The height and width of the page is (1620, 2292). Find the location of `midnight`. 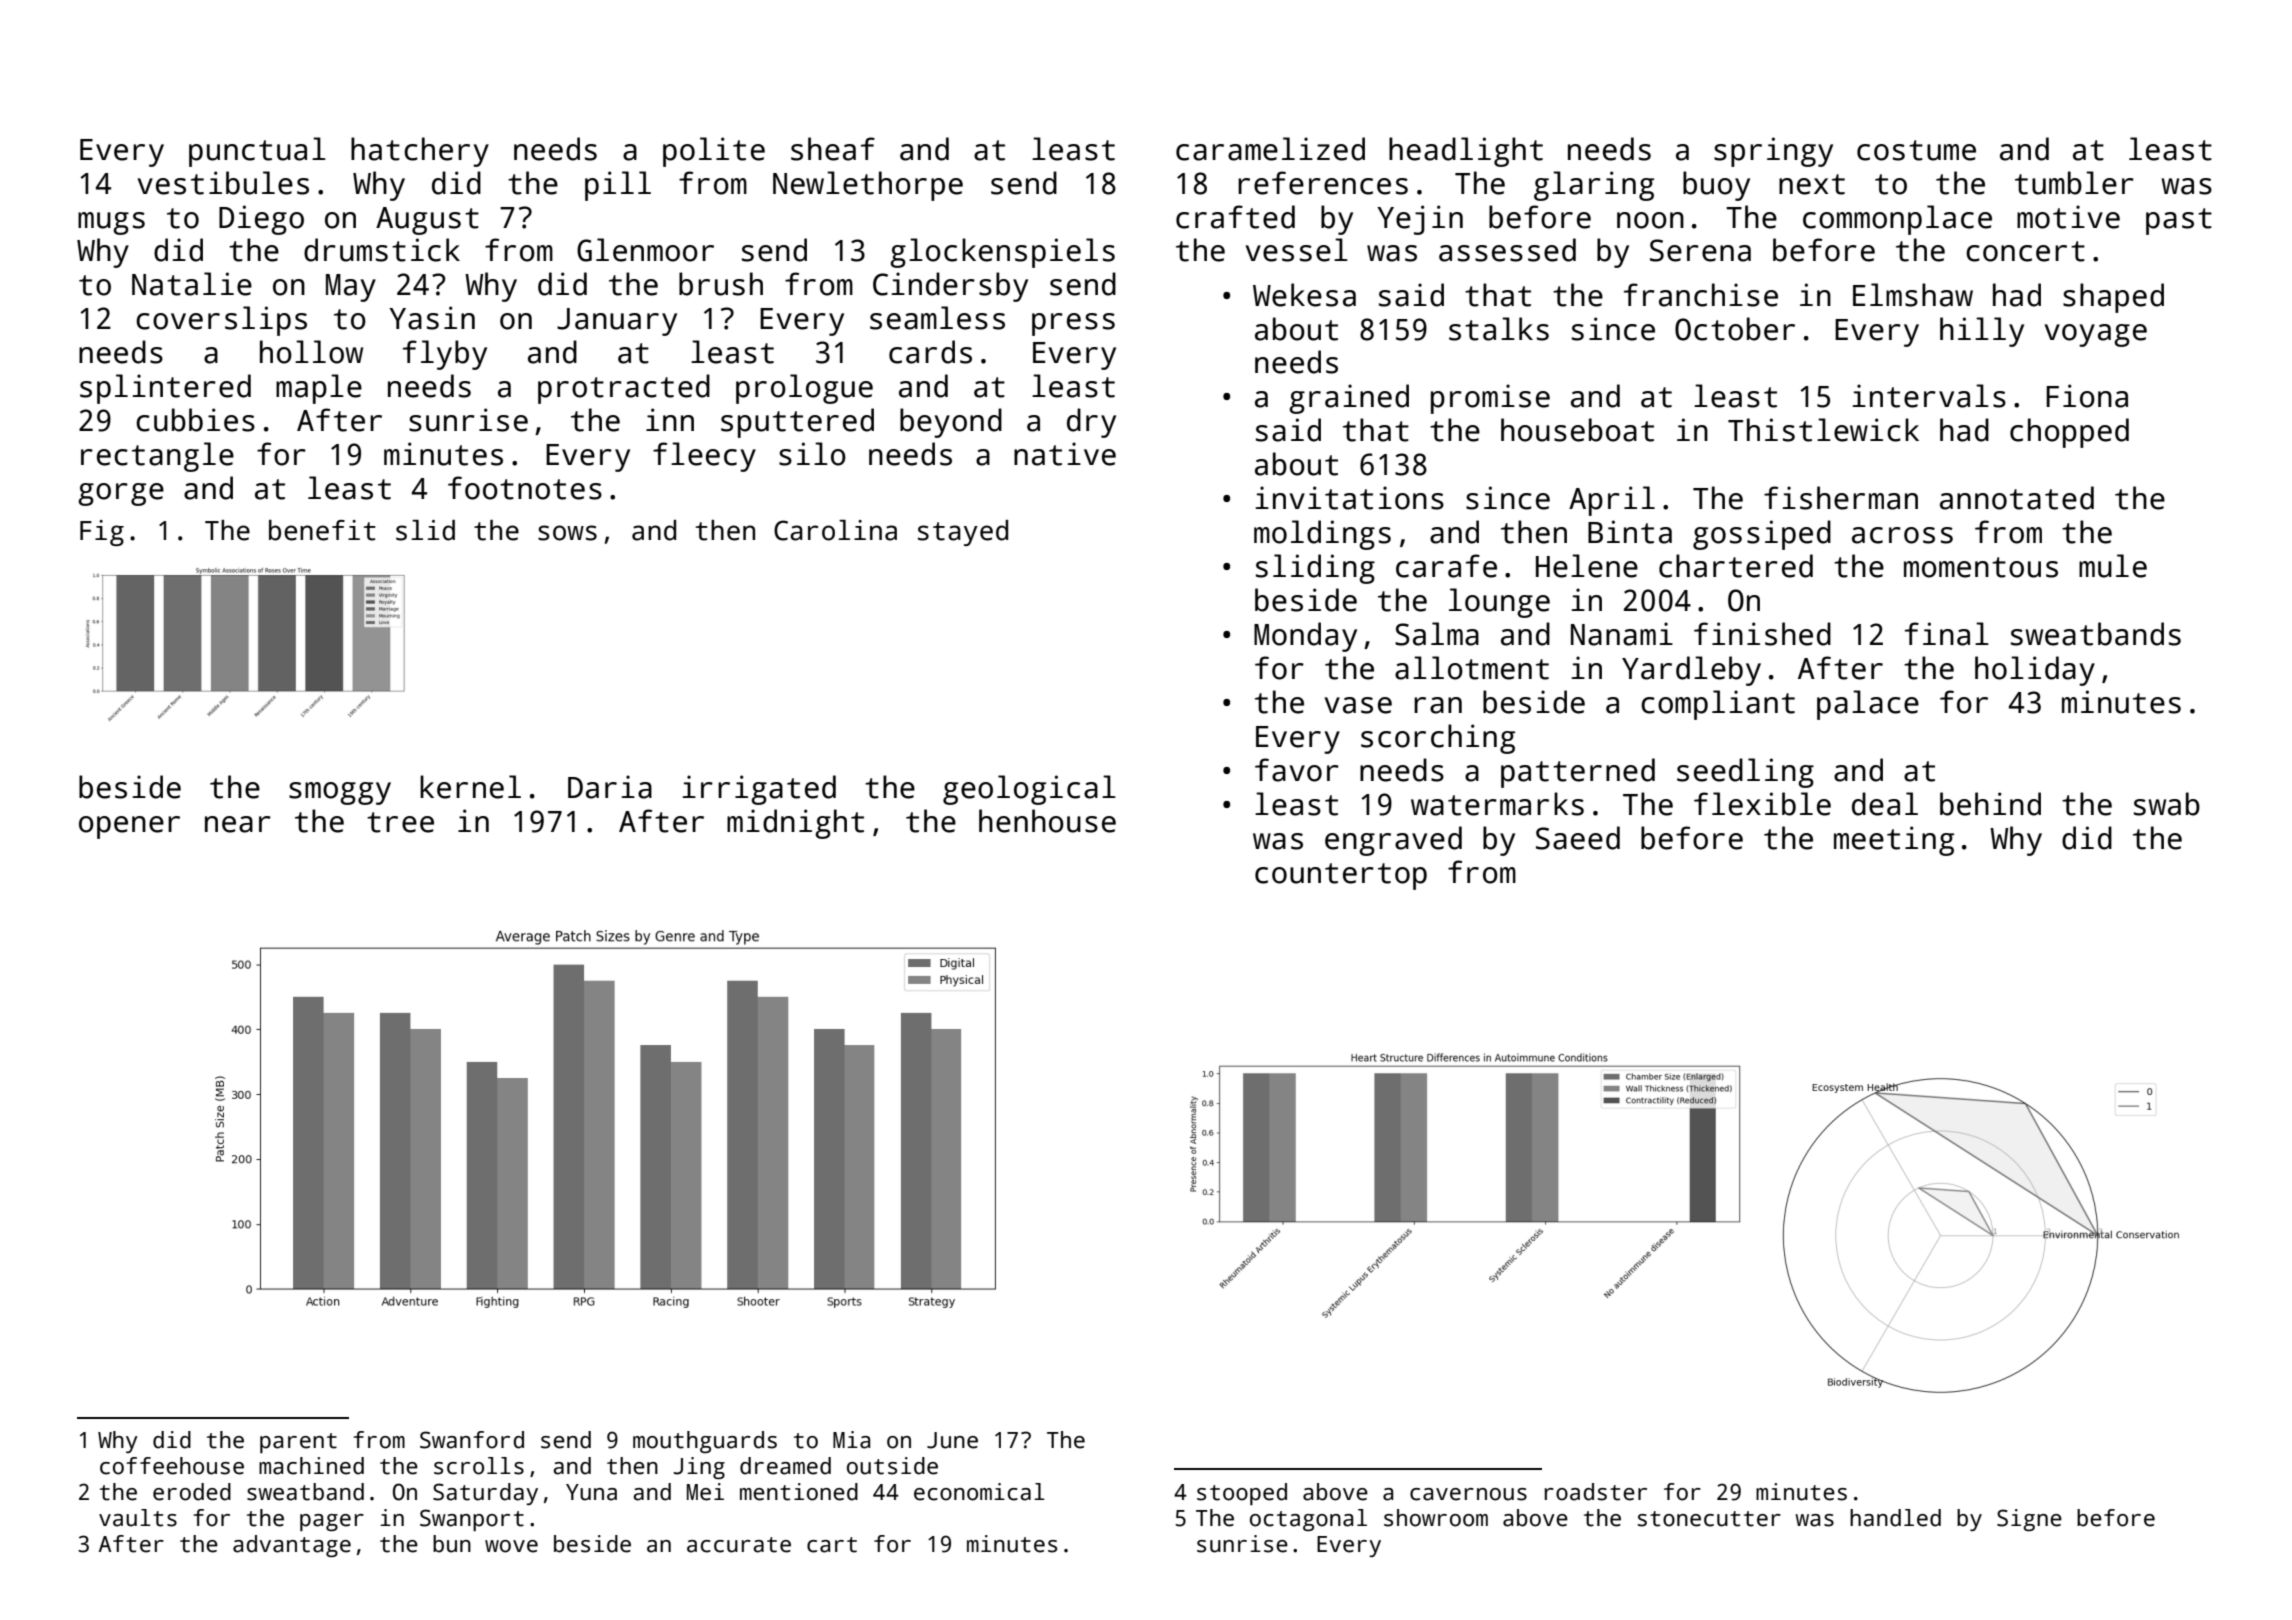

midnight is located at coordinates (795, 824).
